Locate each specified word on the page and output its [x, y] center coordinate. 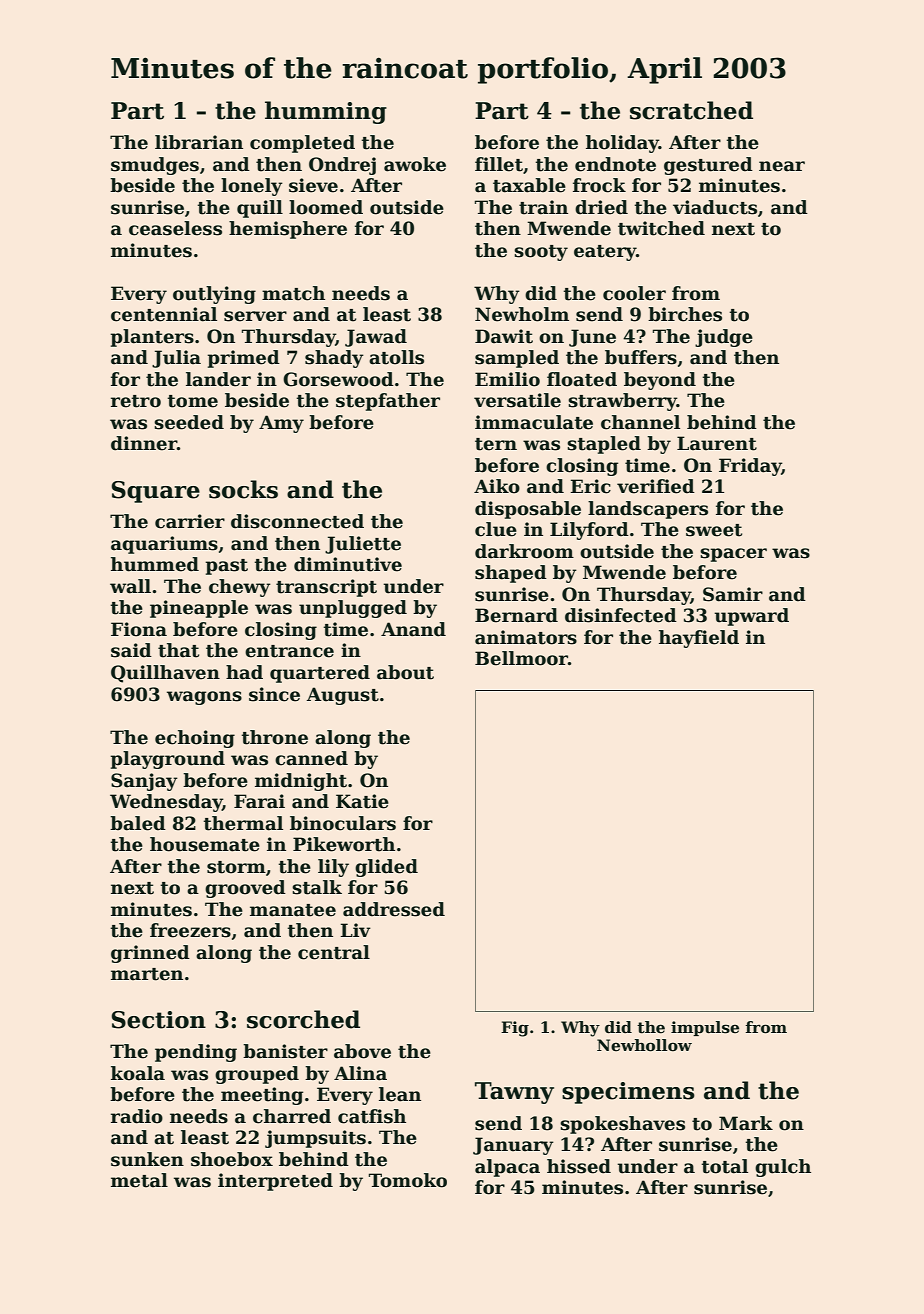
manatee [293, 910]
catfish [372, 1116]
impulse [705, 1028]
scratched [691, 110]
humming [326, 112]
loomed [326, 207]
